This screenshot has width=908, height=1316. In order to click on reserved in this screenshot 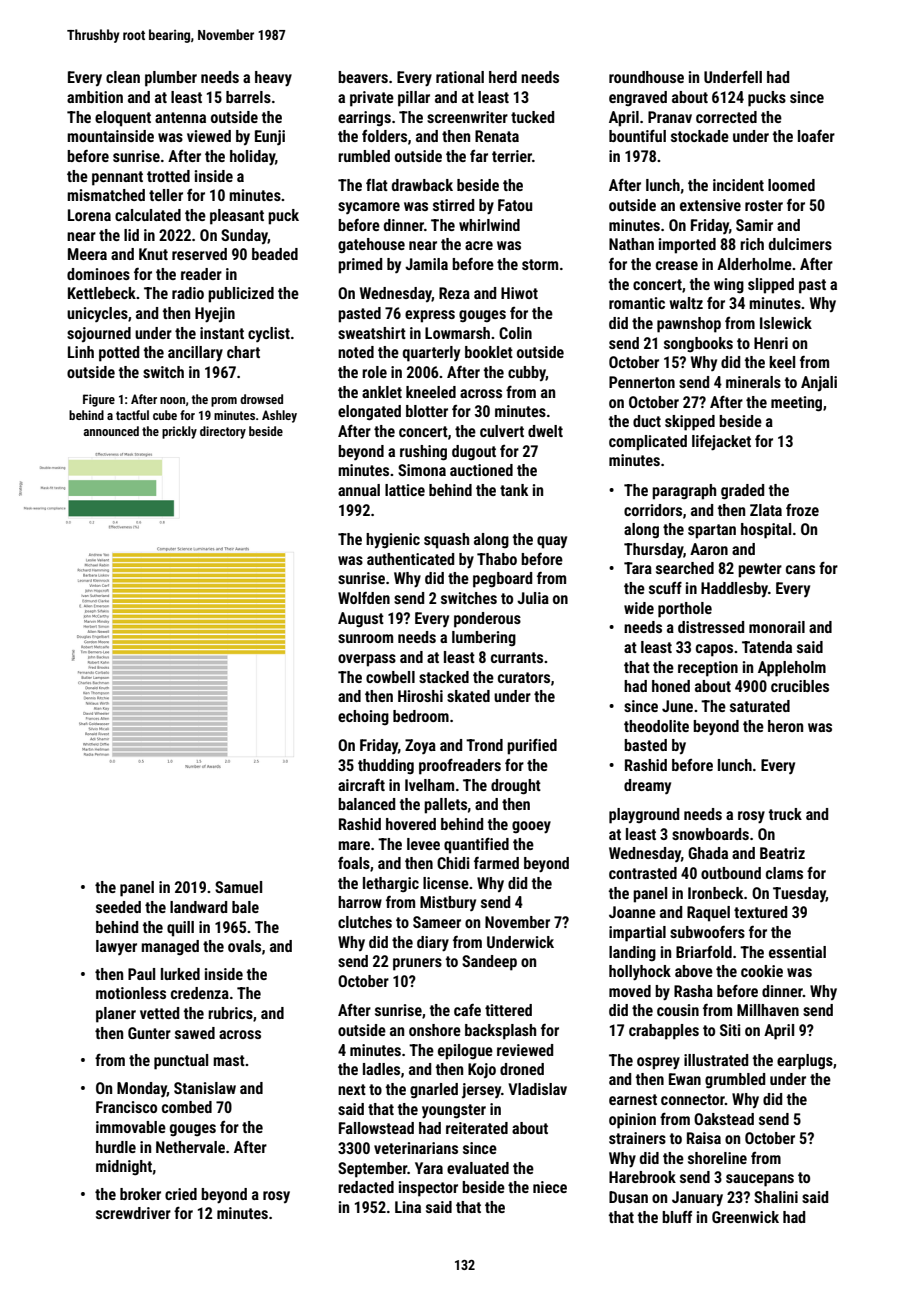, I will do `click(199, 254)`.
